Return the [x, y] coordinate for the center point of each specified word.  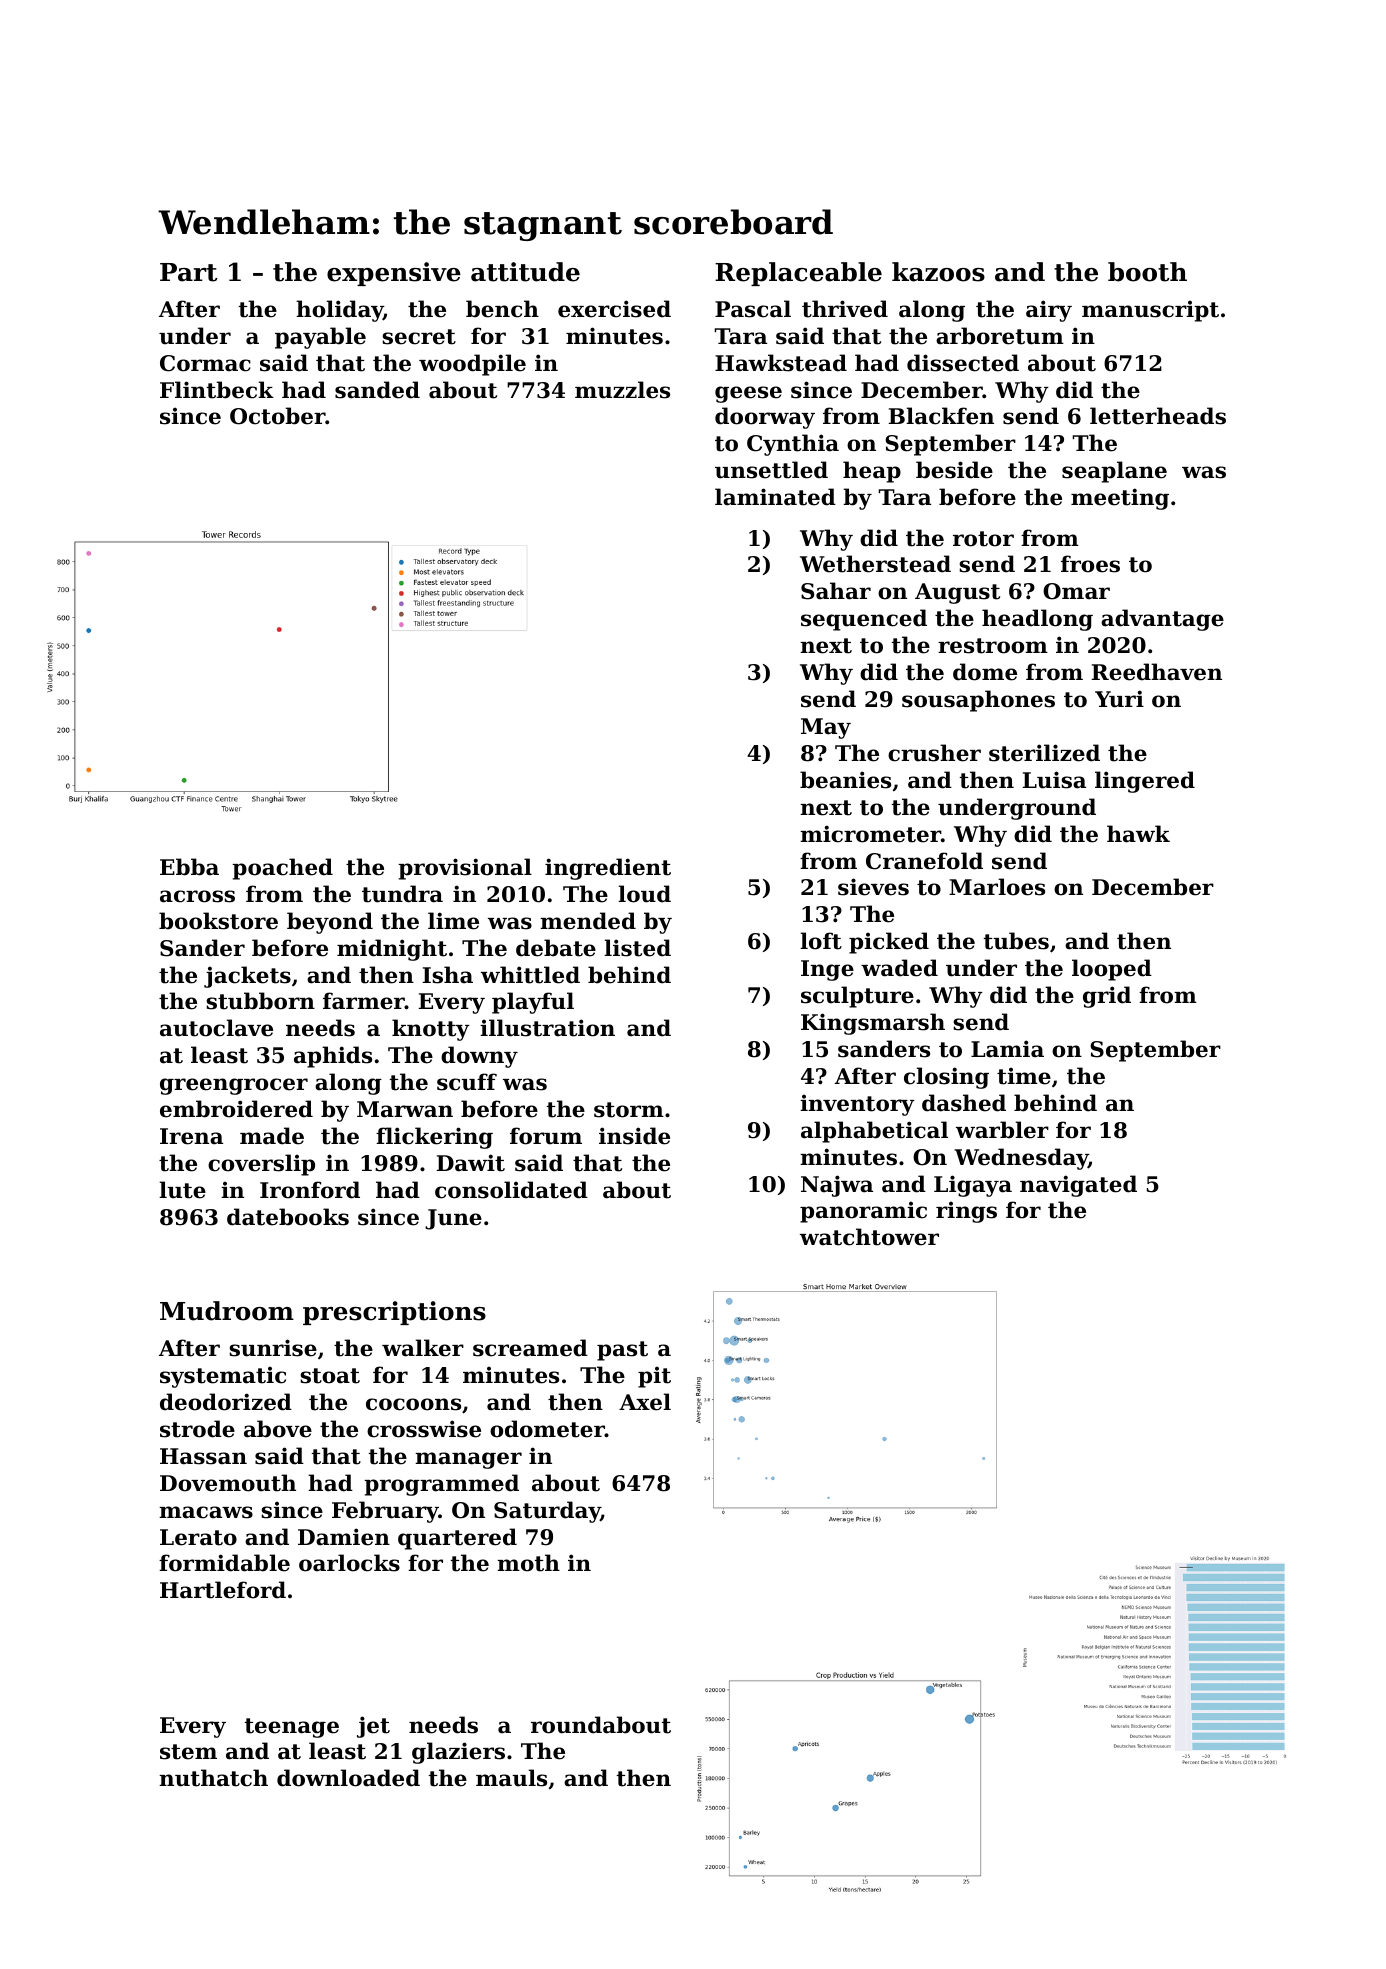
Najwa [837, 1186]
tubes [1016, 941]
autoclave [216, 1028]
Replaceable [798, 274]
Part [188, 272]
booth [1147, 272]
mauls [511, 1778]
